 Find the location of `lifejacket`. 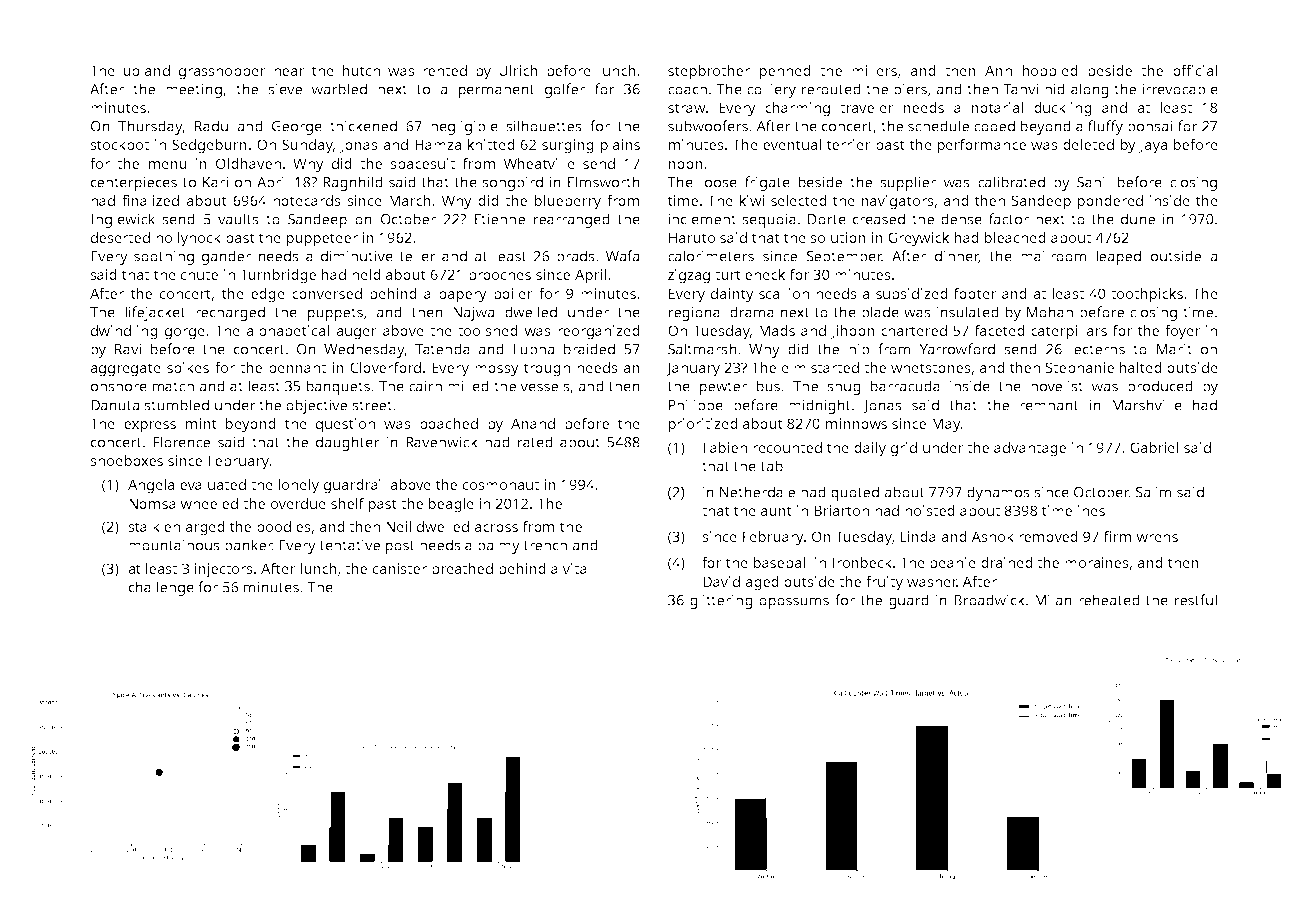

lifejacket is located at coordinates (156, 313).
